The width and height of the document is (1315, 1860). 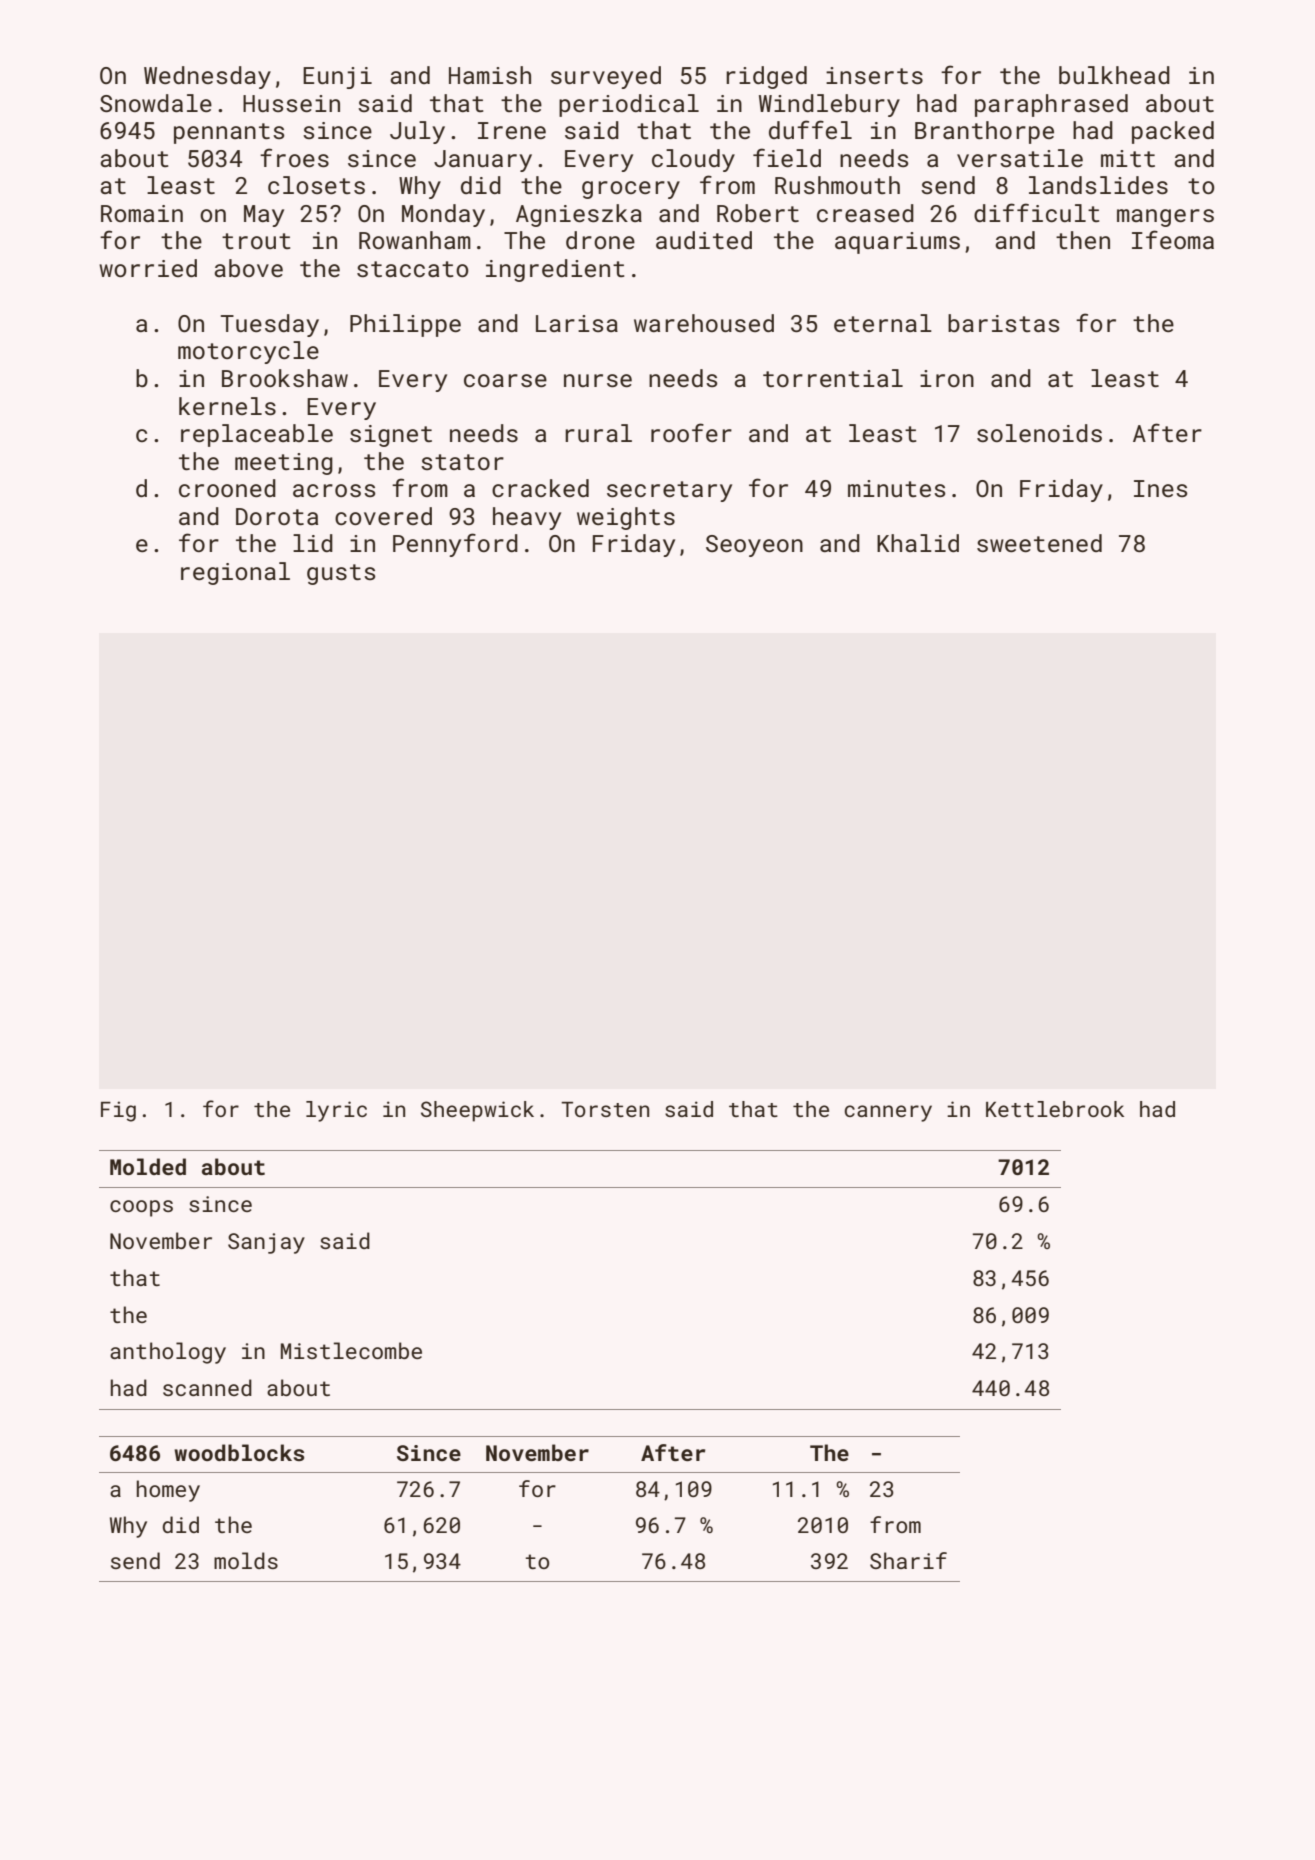 What do you see at coordinates (341, 574) in the document?
I see `gusts` at bounding box center [341, 574].
